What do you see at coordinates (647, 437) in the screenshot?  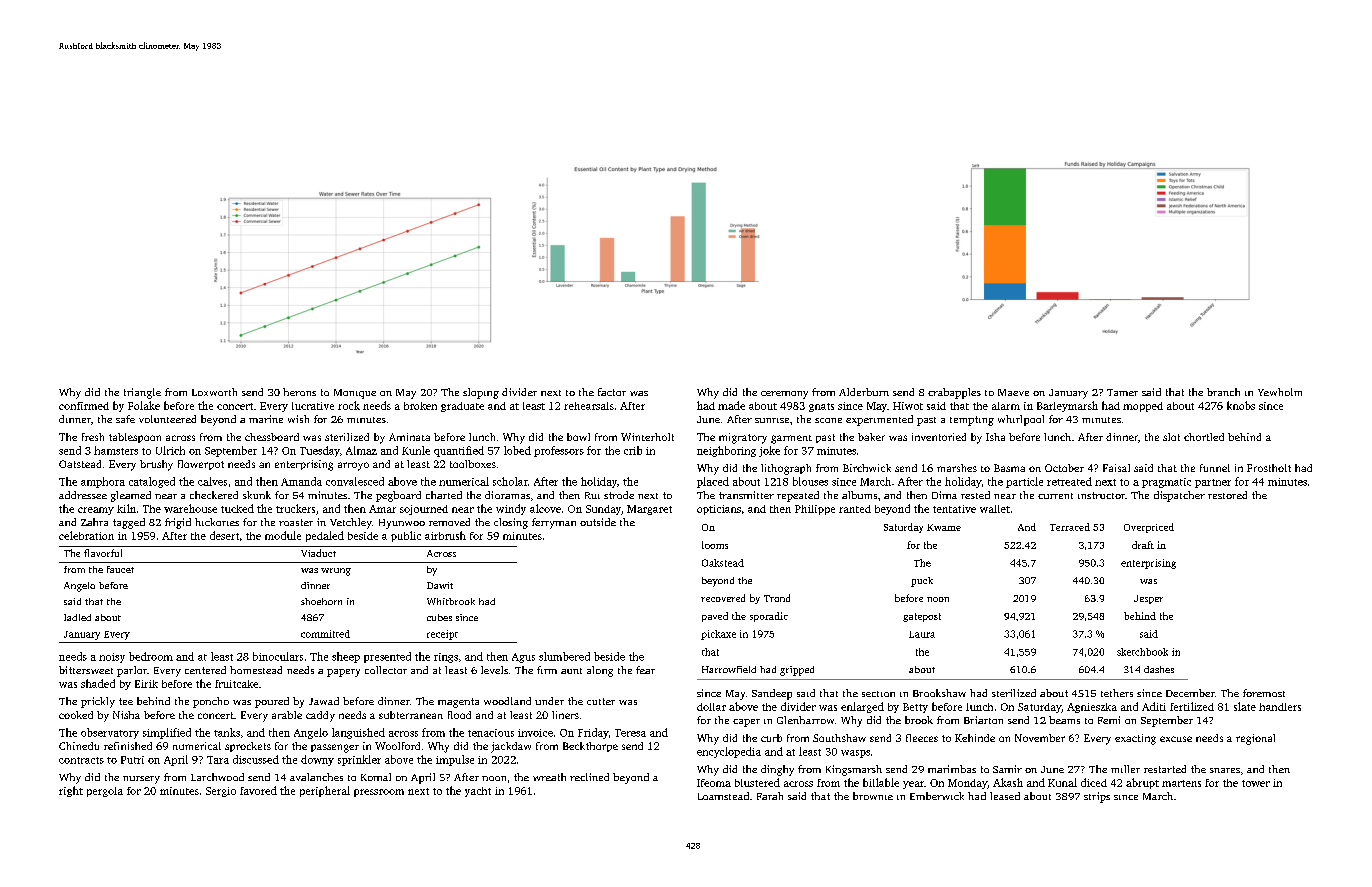 I see `Winterholt` at bounding box center [647, 437].
